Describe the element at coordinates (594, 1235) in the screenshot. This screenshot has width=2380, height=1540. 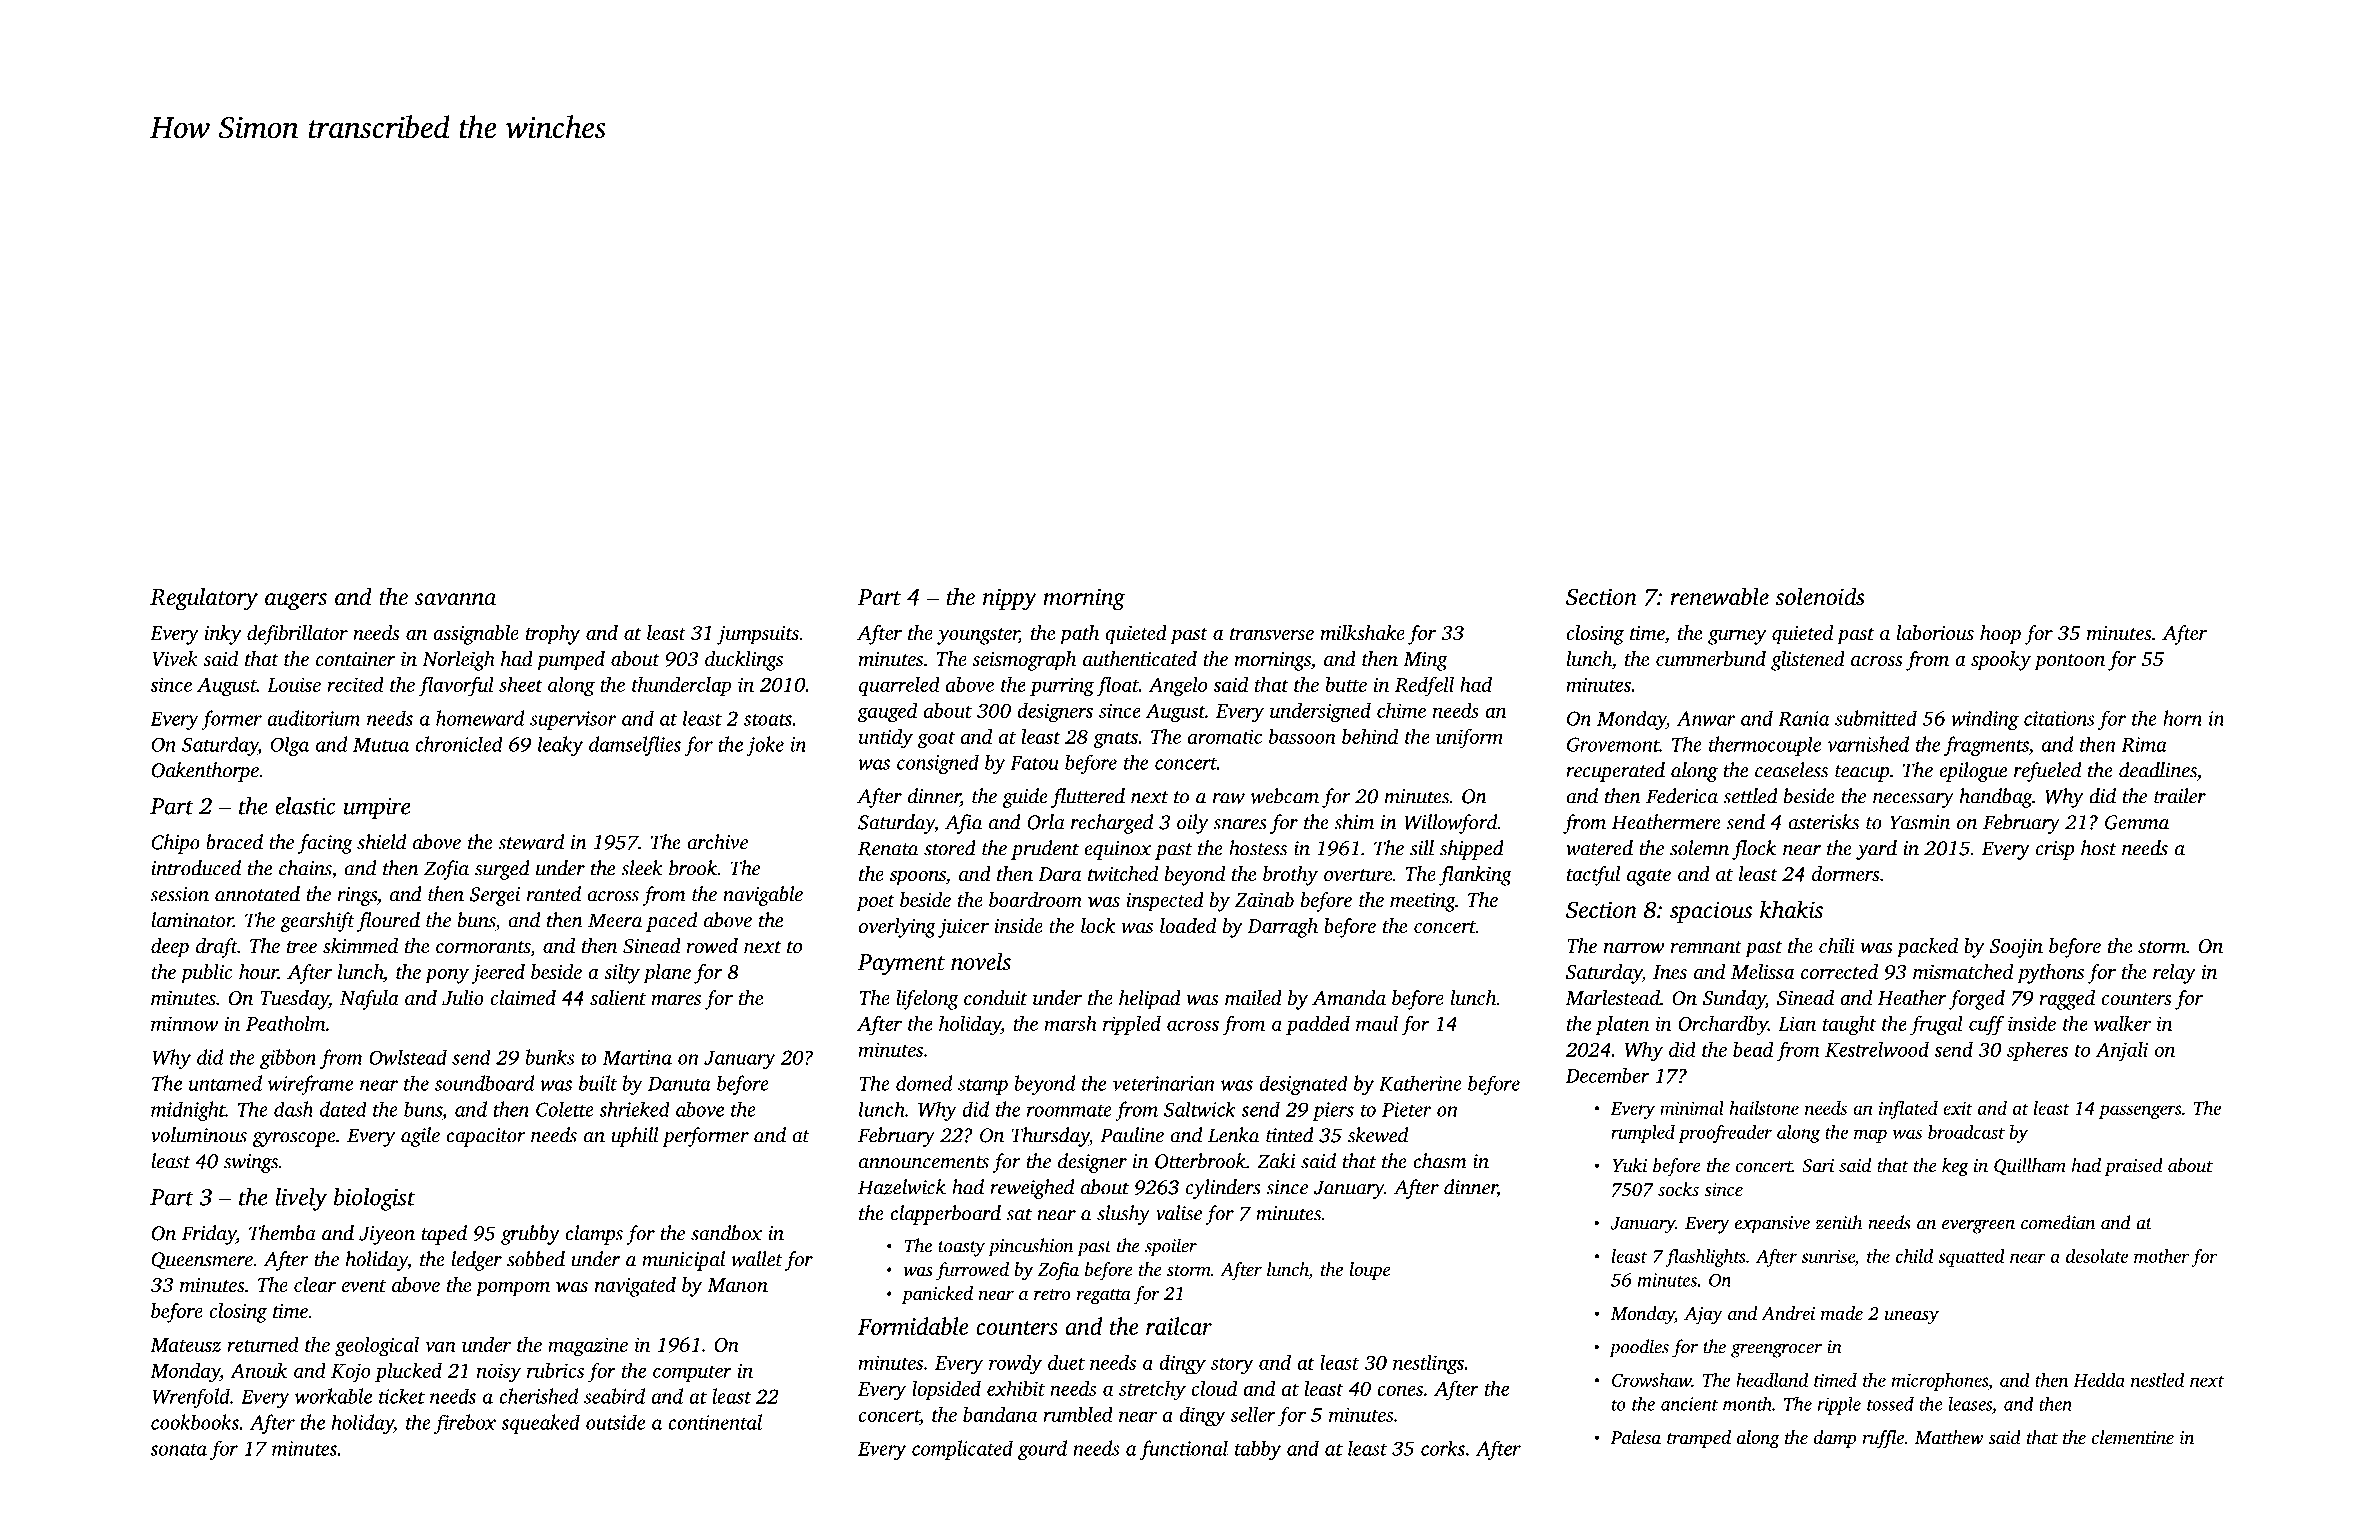
I see `clamps` at that location.
